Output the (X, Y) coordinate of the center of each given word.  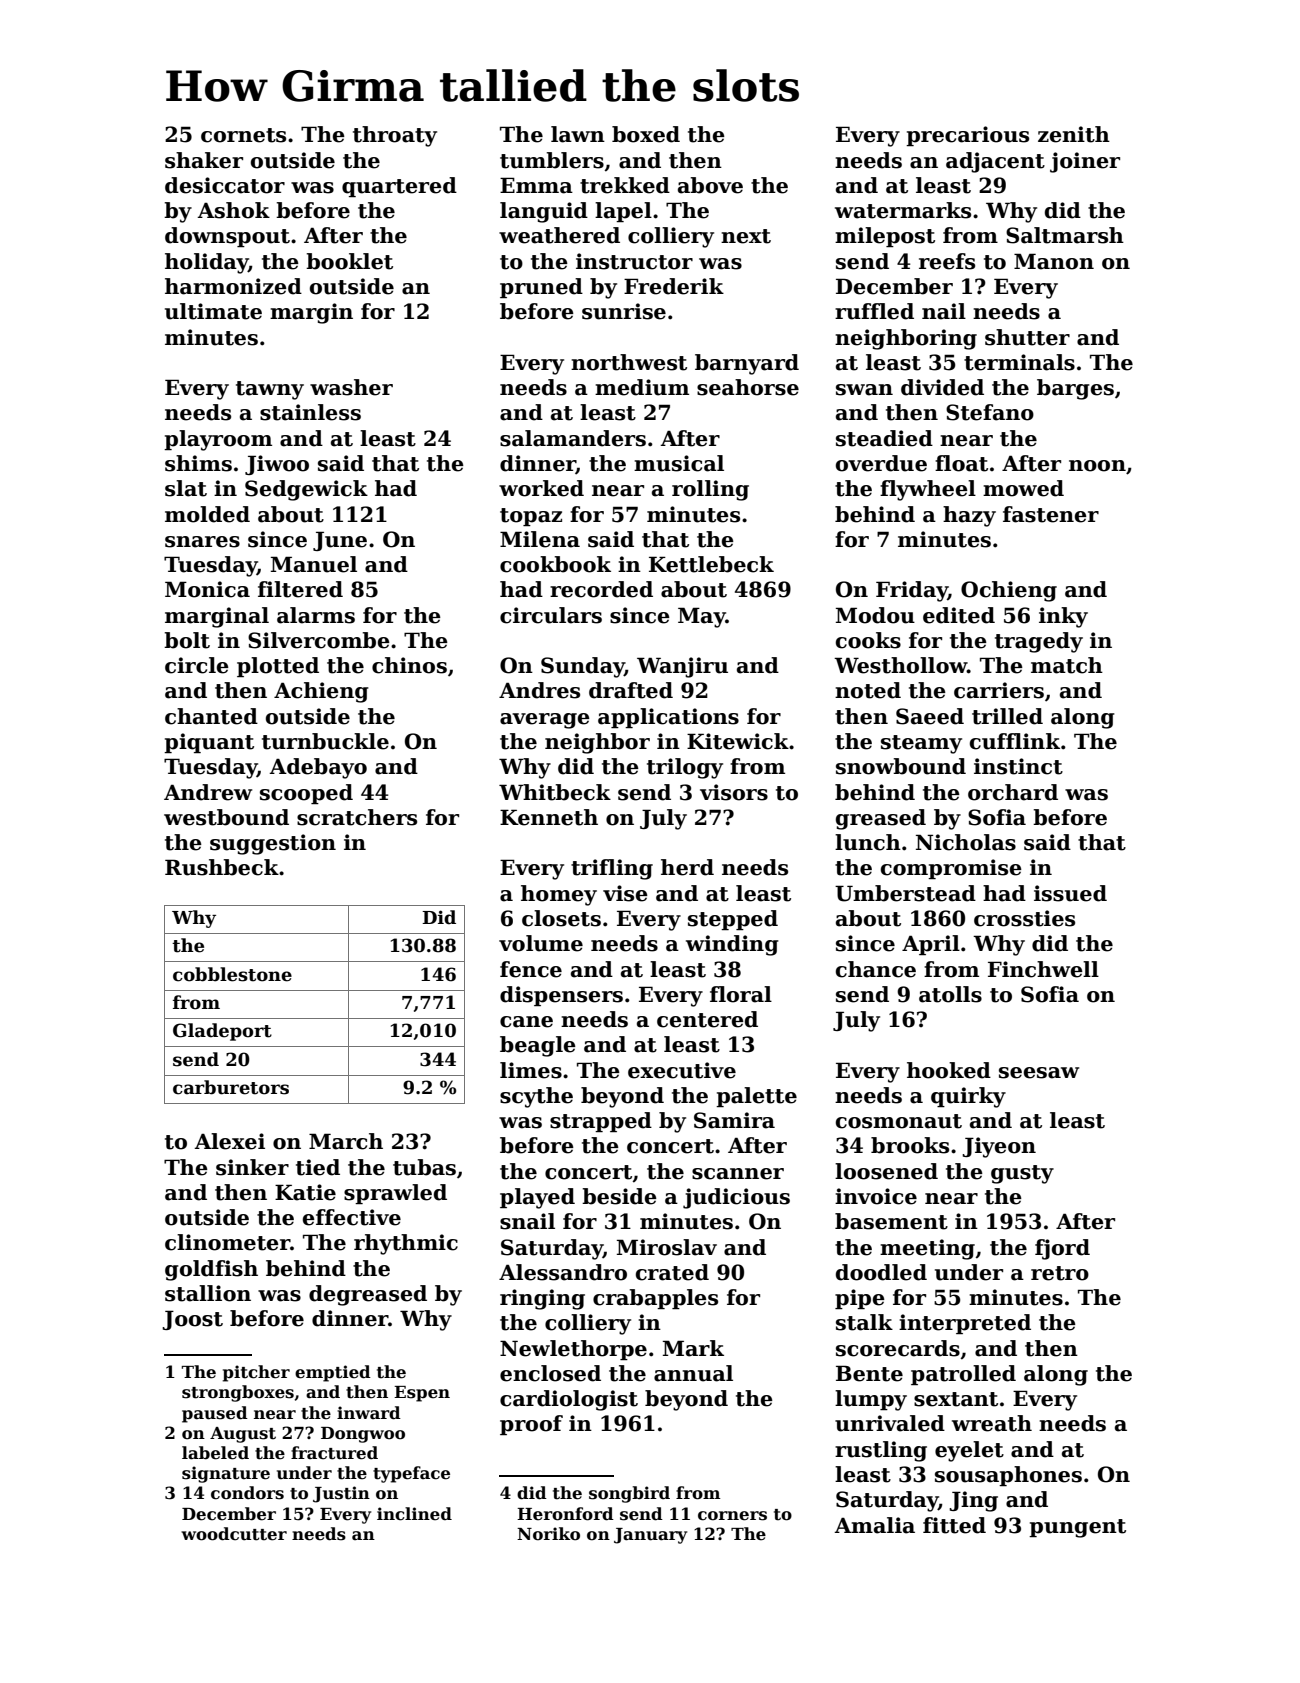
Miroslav (667, 1247)
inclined (414, 1514)
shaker (204, 160)
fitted (954, 1525)
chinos (409, 665)
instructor (634, 261)
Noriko (548, 1534)
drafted (631, 690)
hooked (949, 1070)
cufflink (1015, 741)
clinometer (227, 1242)
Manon (1054, 261)
